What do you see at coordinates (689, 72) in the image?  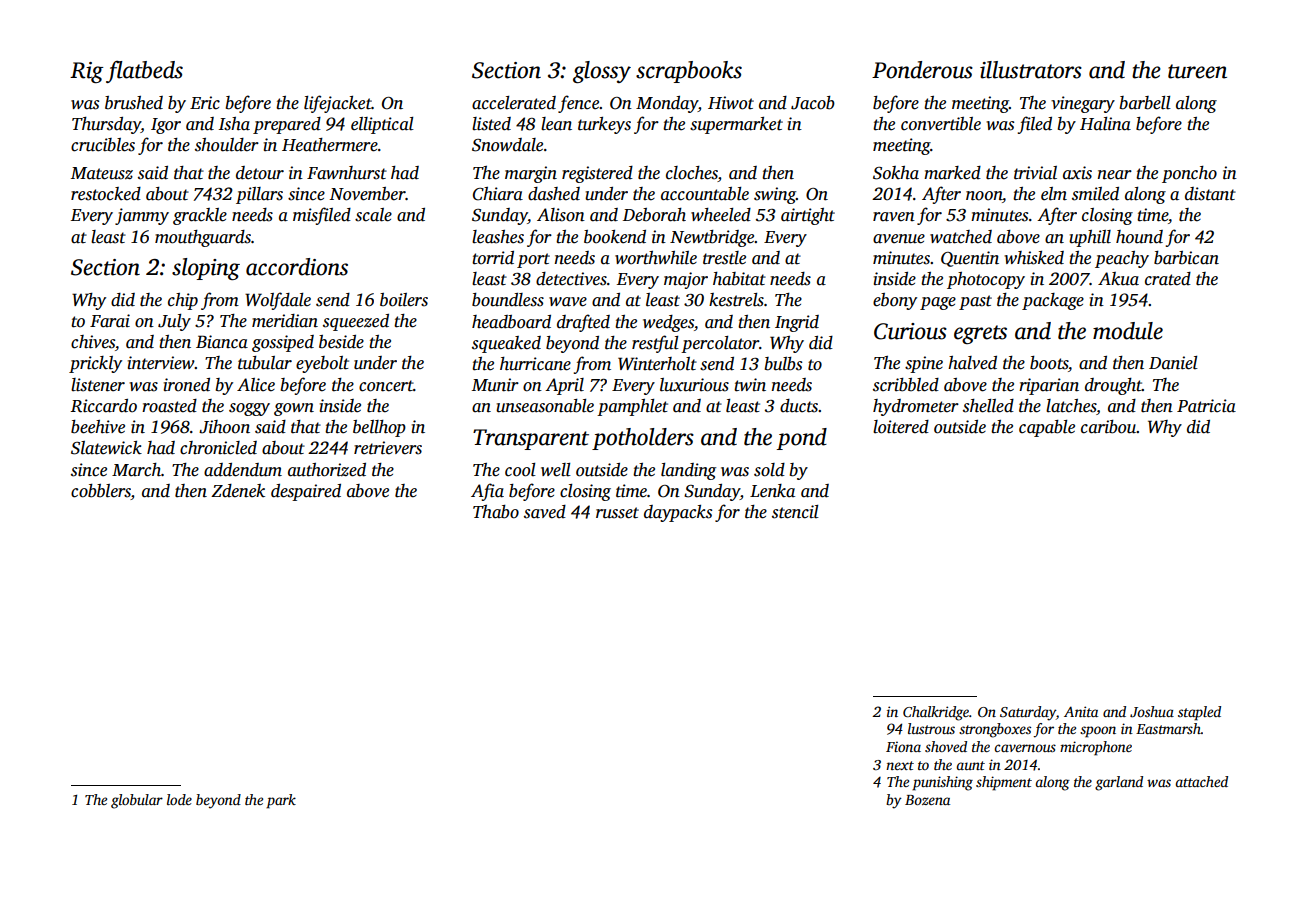 I see `scrapbooks` at bounding box center [689, 72].
